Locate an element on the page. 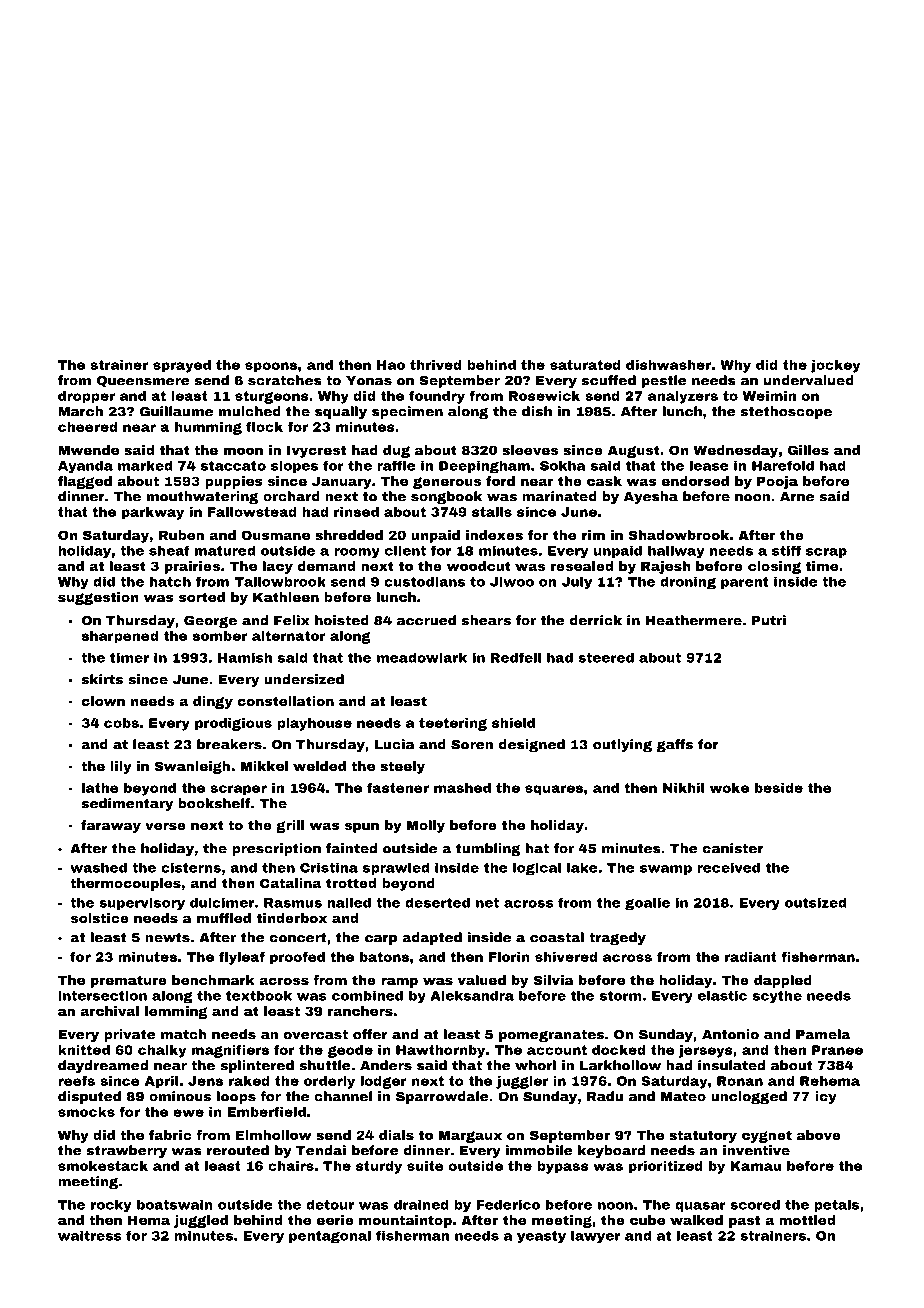 This image has width=924, height=1308. endorsed is located at coordinates (695, 481).
